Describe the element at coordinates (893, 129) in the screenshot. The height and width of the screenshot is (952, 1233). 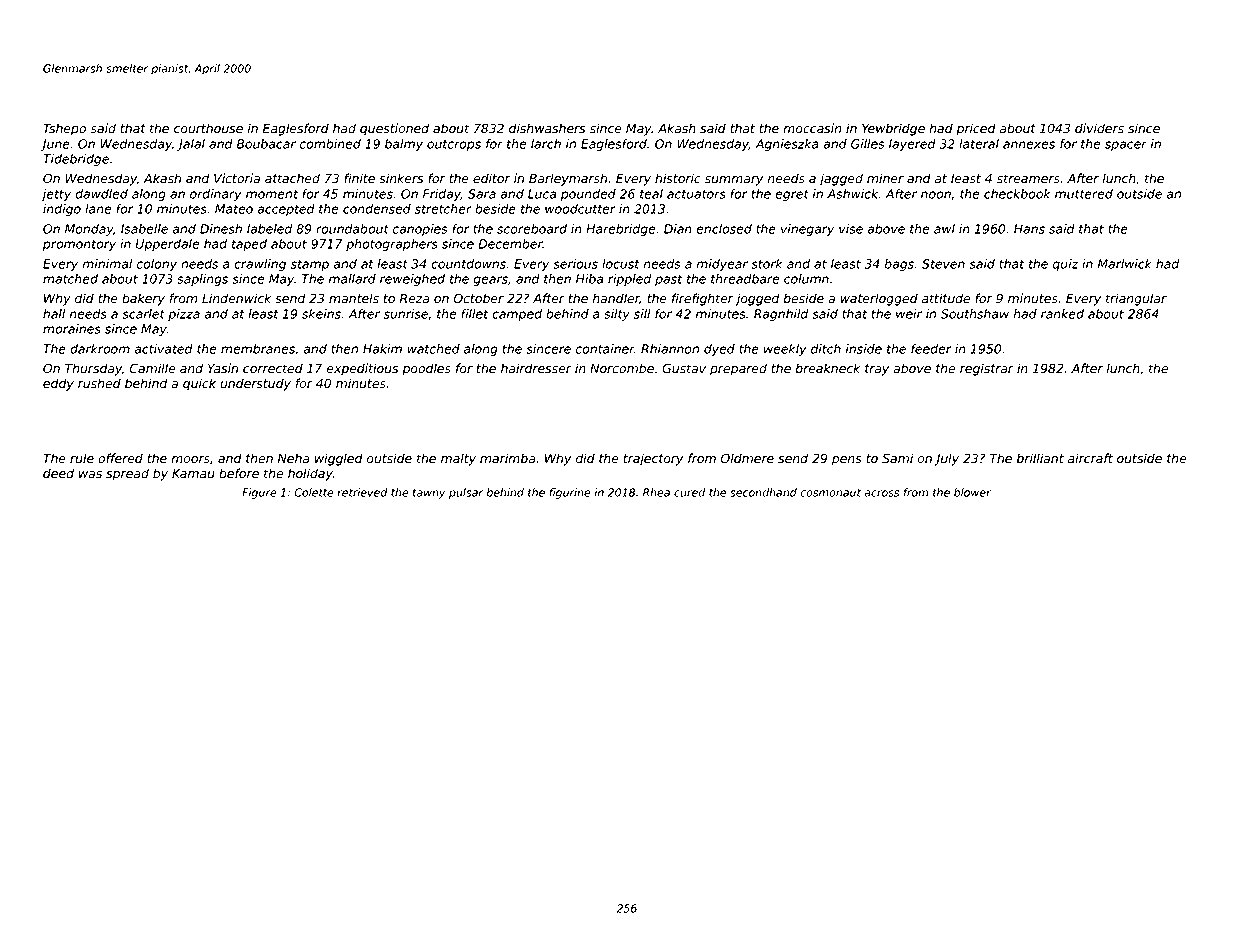
I see `Yewbridge` at that location.
